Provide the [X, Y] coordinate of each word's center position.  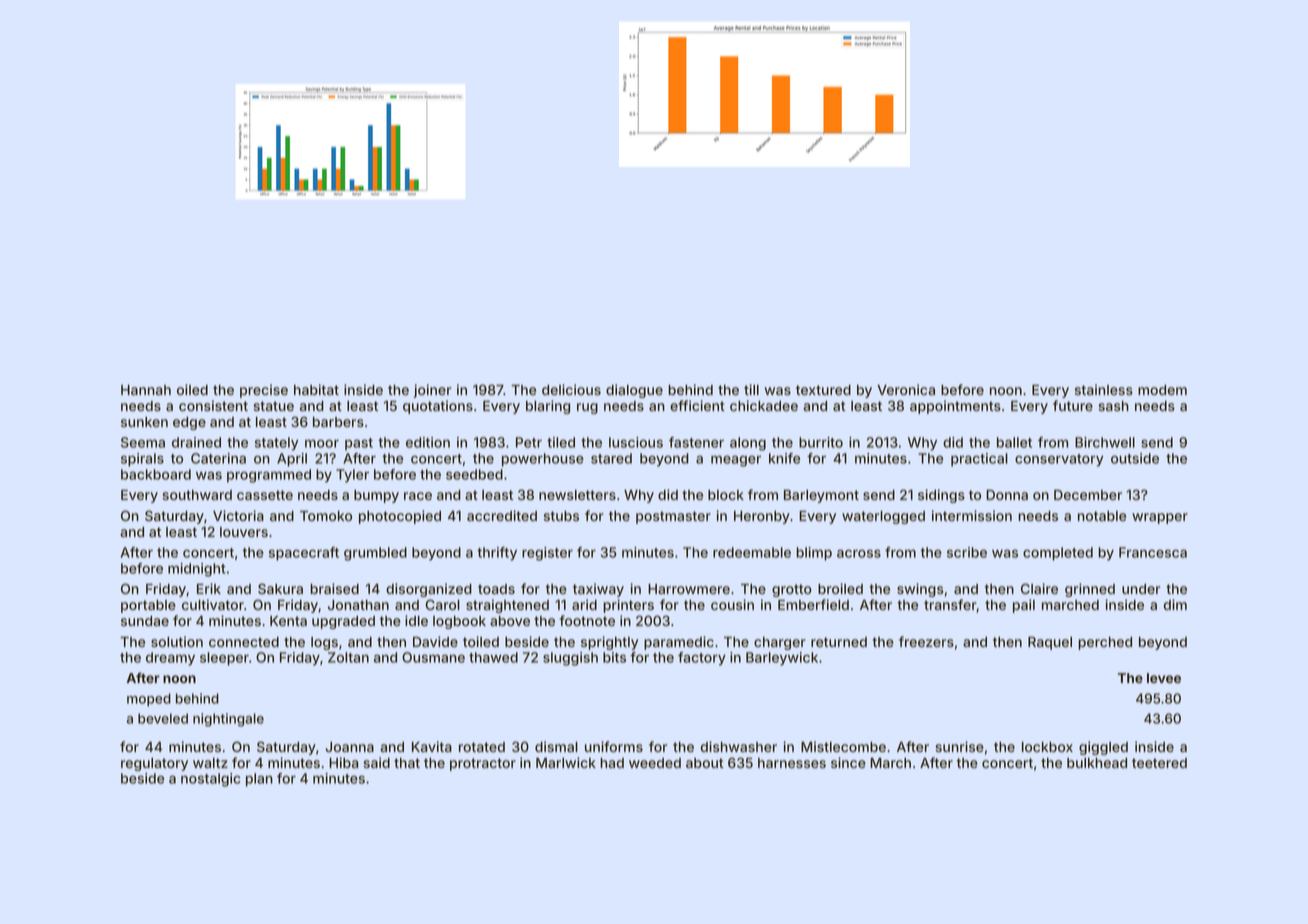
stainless [1104, 389]
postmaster [673, 517]
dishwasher [739, 746]
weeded [655, 763]
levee [1164, 678]
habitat [316, 389]
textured [823, 390]
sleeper [224, 659]
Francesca [1153, 552]
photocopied [400, 517]
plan [259, 780]
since [848, 762]
